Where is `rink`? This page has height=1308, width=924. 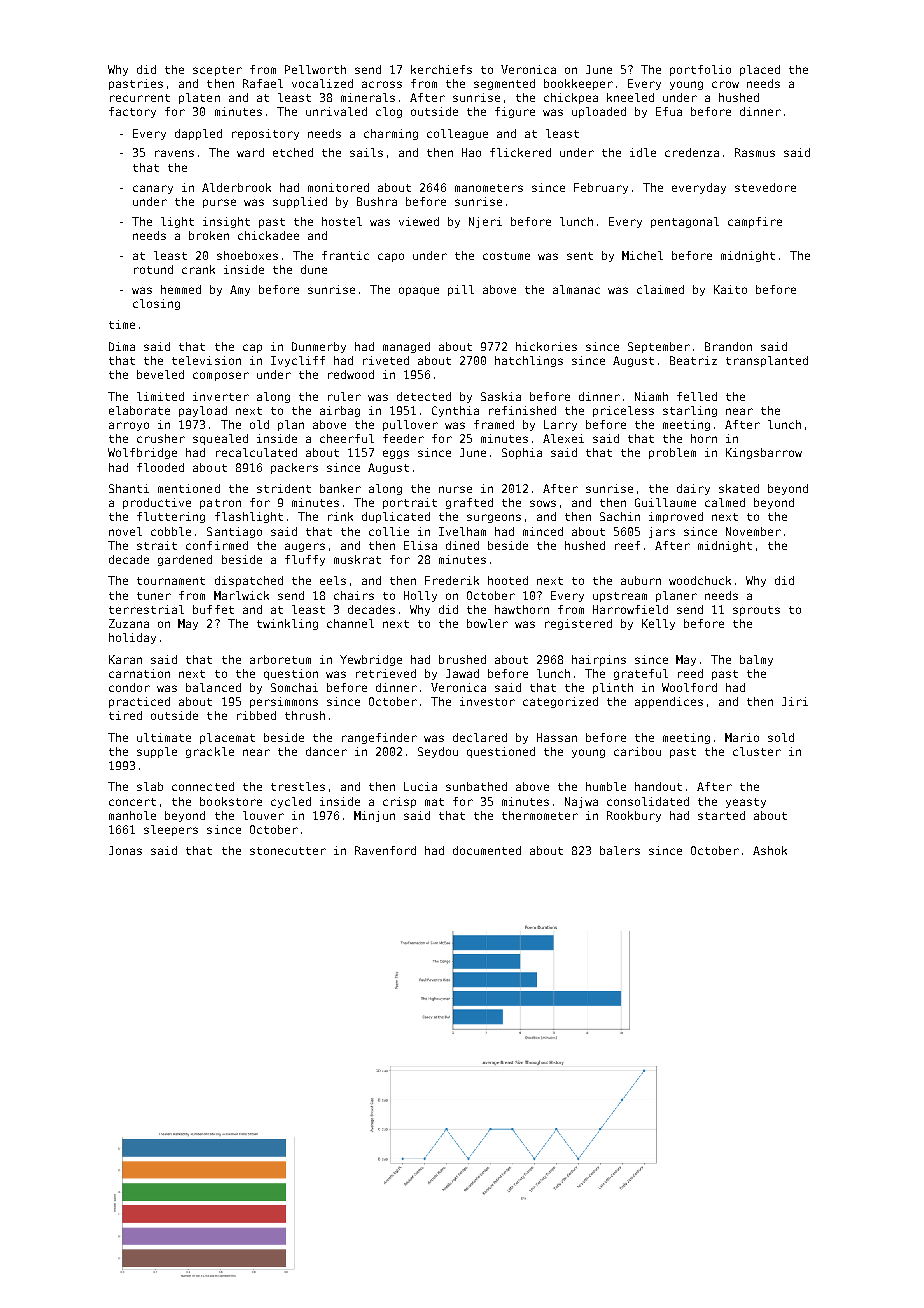
rink is located at coordinates (340, 516).
